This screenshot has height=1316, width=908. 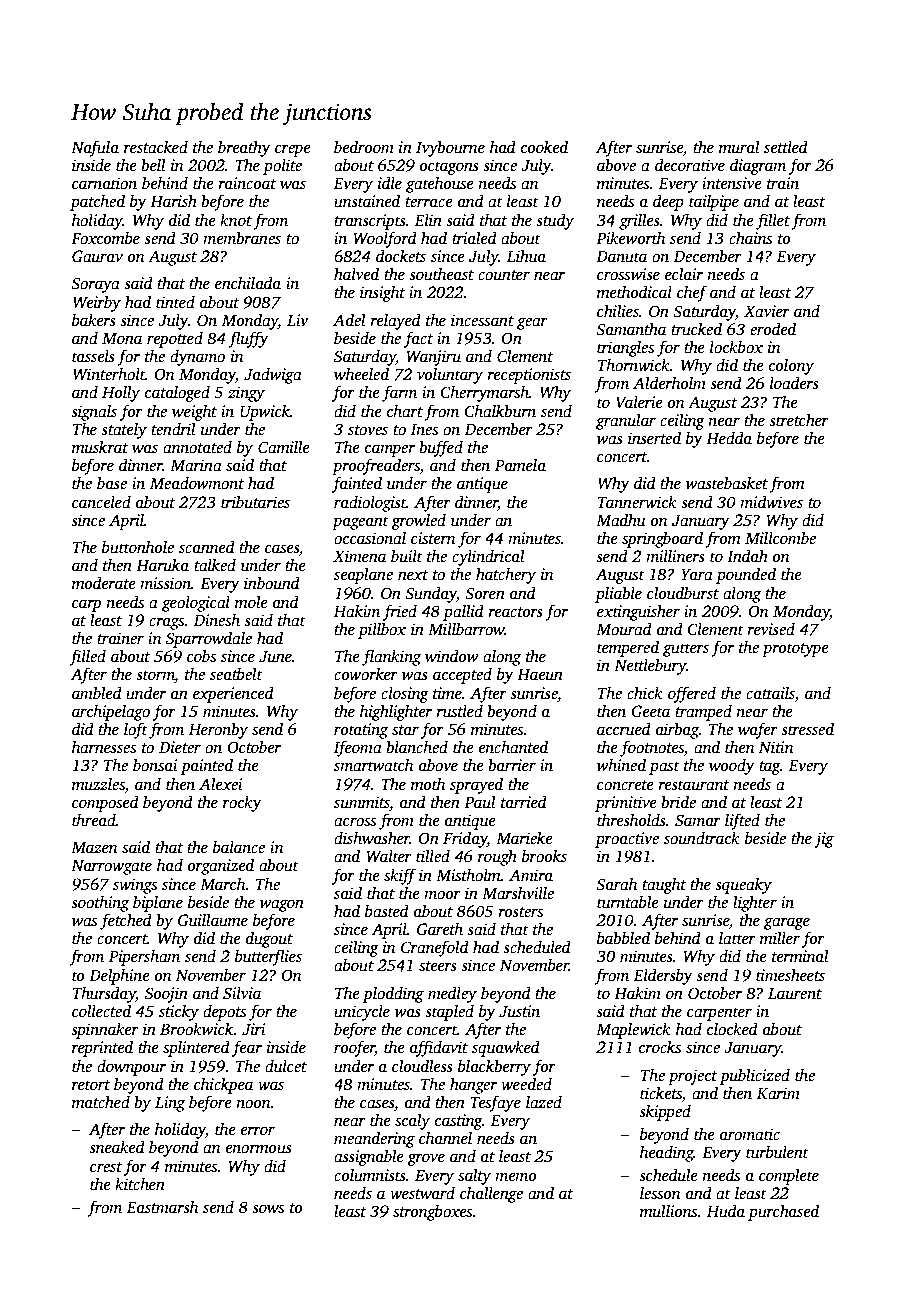 What do you see at coordinates (97, 256) in the screenshot?
I see `Gaurav` at bounding box center [97, 256].
